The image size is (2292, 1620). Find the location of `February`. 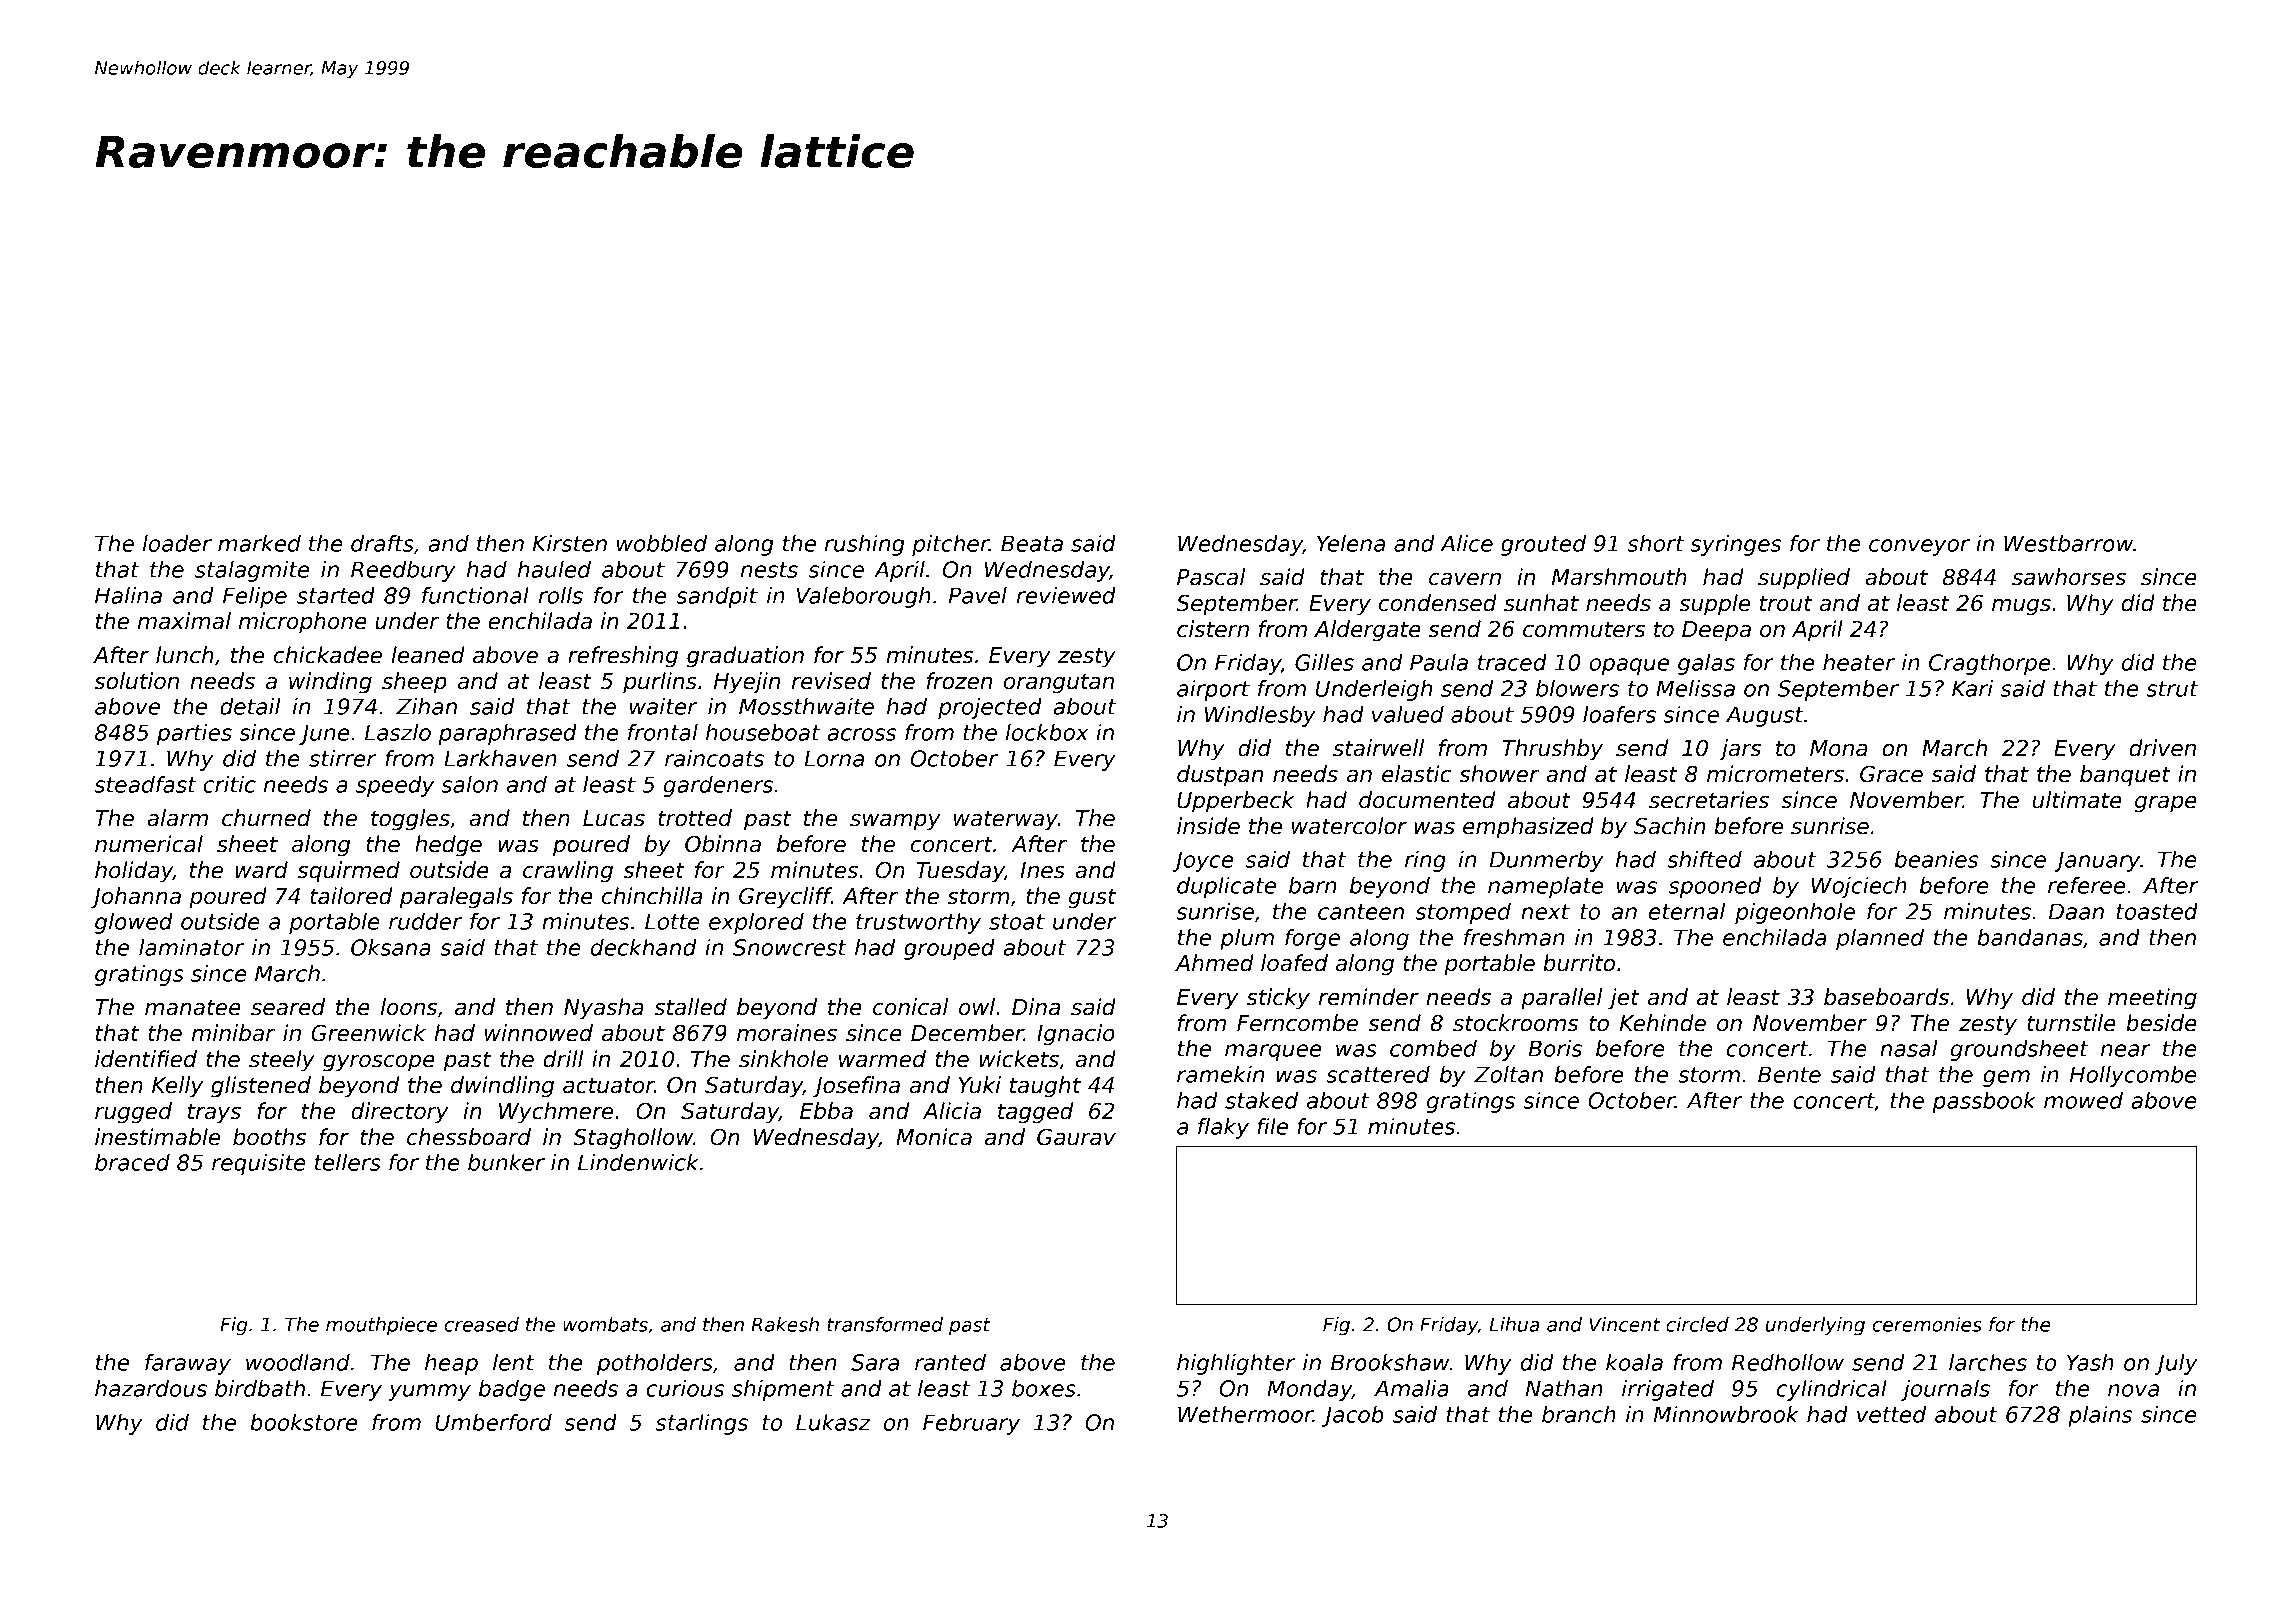

February is located at coordinates (971, 1424).
